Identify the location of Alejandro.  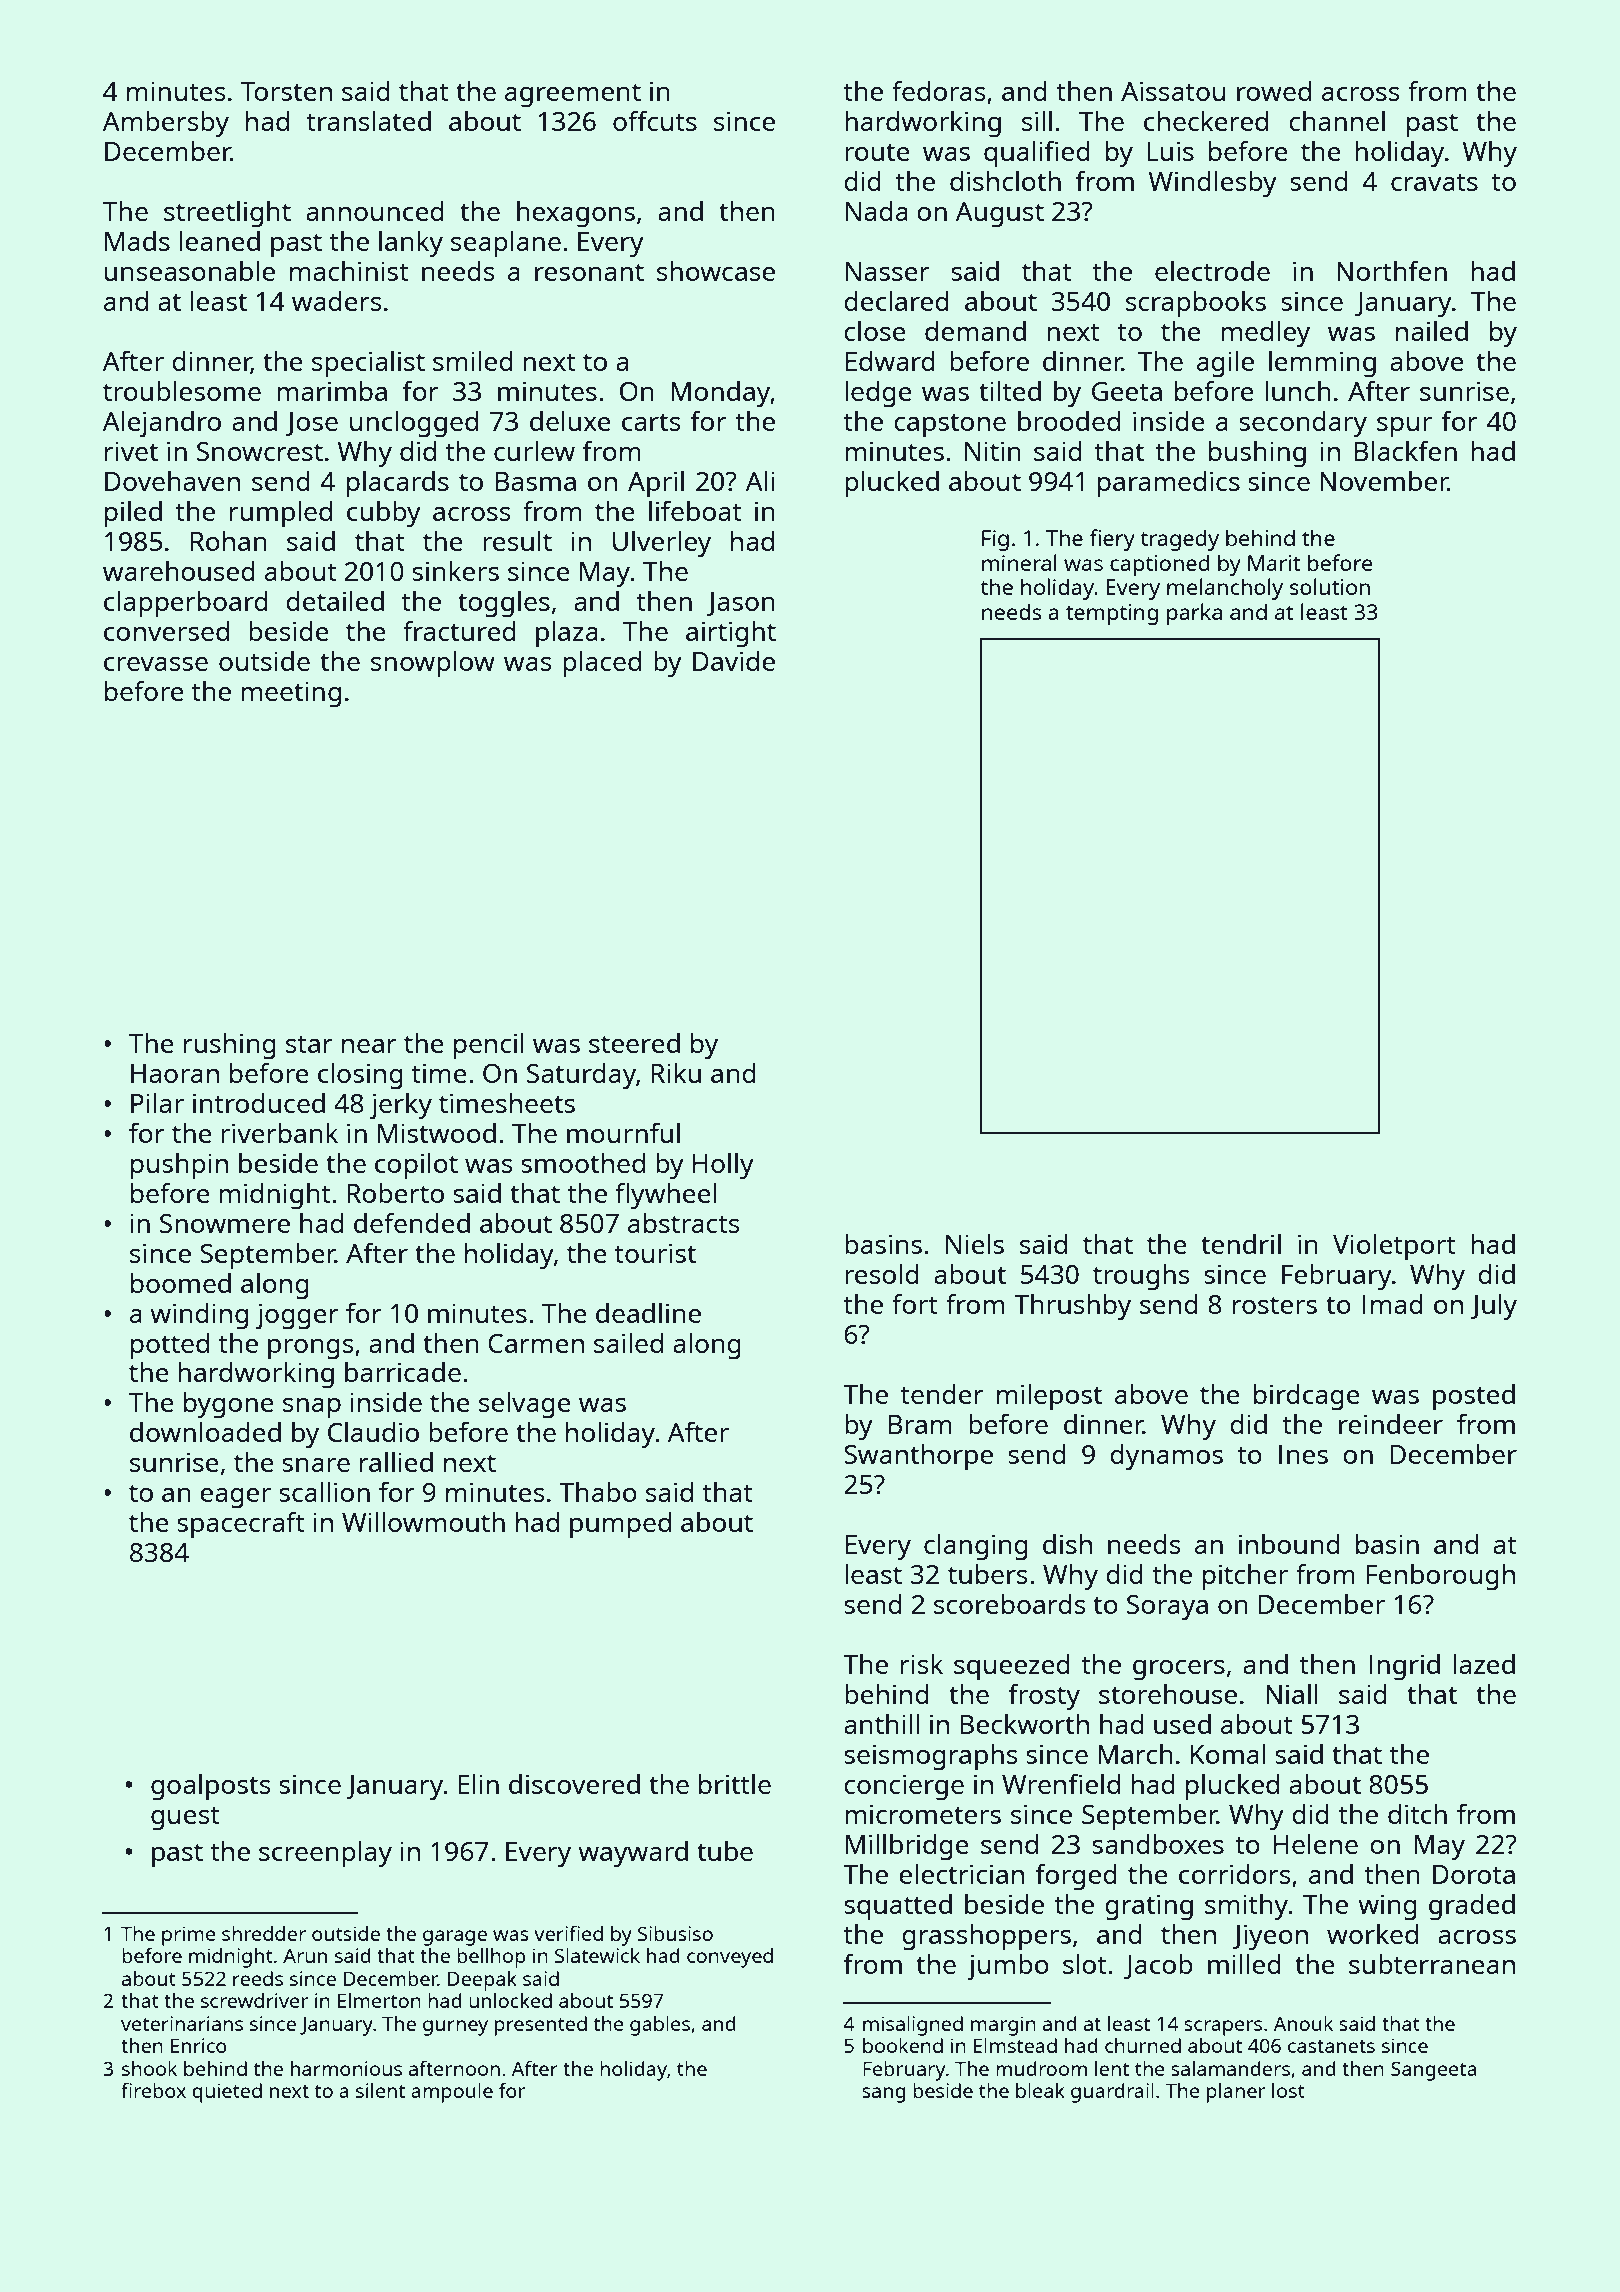
(162, 424).
